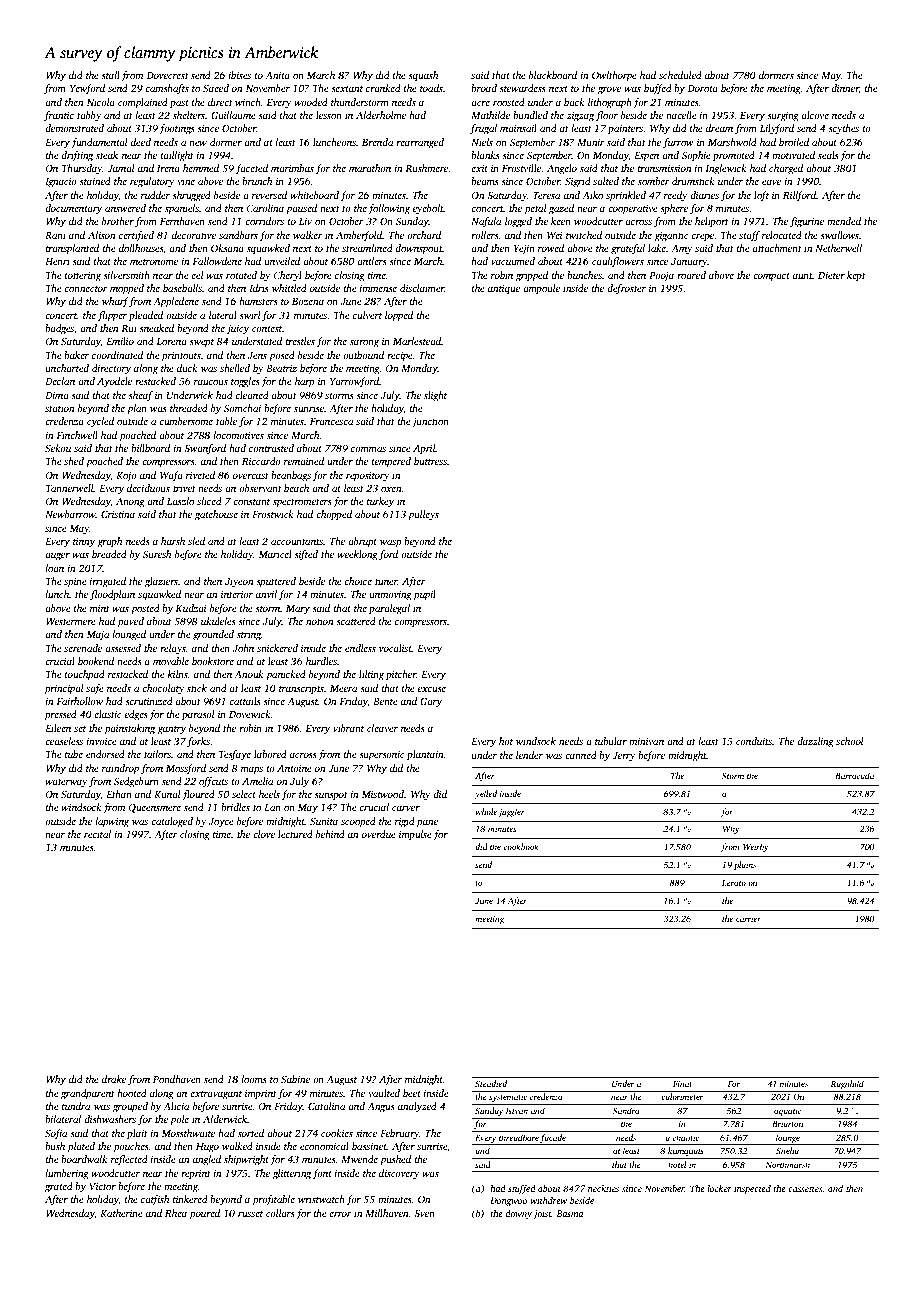  I want to click on compact, so click(771, 277).
